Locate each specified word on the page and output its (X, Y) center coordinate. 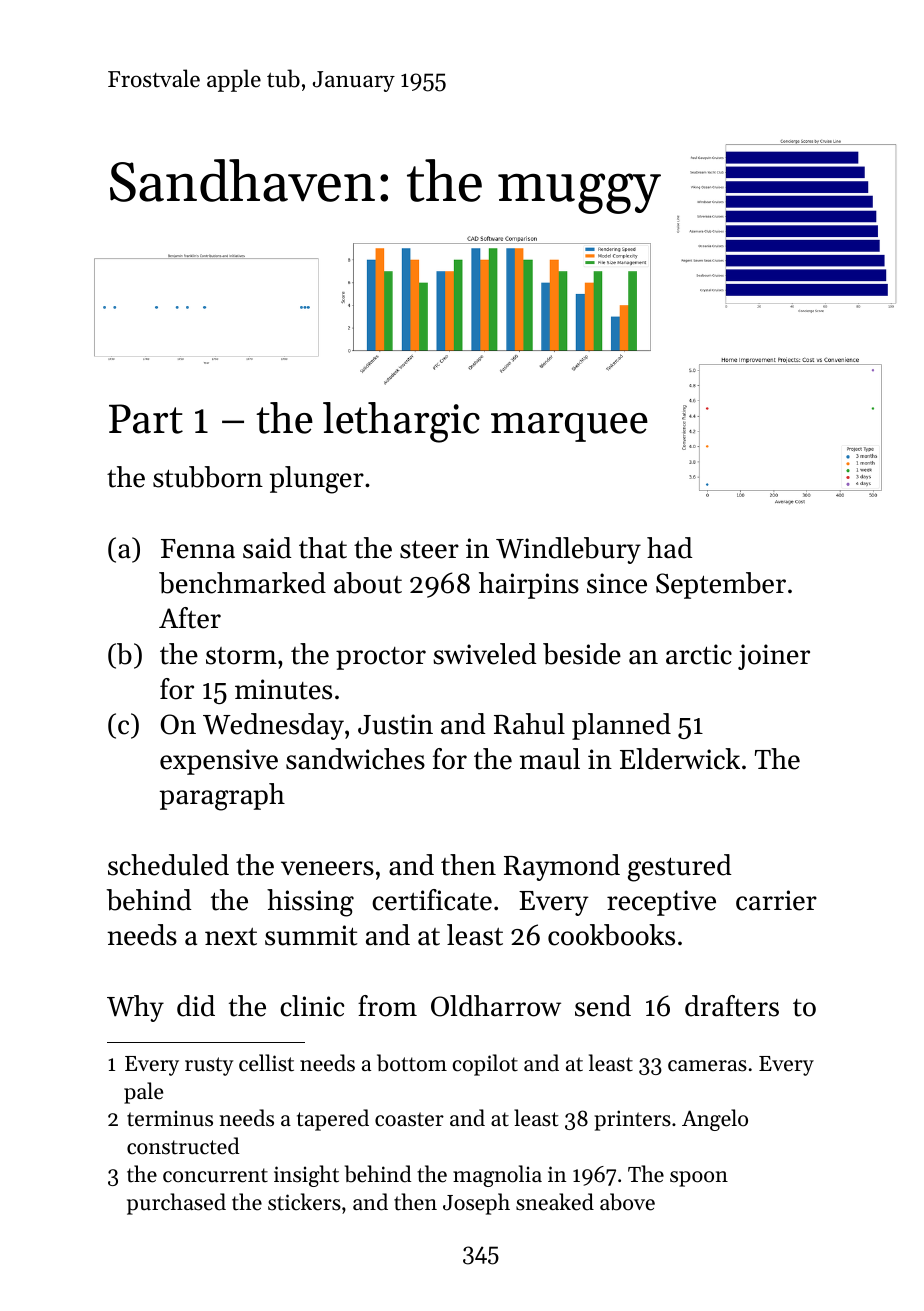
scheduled (168, 865)
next (231, 937)
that (323, 548)
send (603, 1006)
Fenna (198, 549)
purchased (176, 1204)
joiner (774, 657)
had (670, 548)
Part (146, 419)
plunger (317, 480)
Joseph (476, 1204)
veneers (327, 868)
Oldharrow (496, 1006)
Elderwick (680, 759)
